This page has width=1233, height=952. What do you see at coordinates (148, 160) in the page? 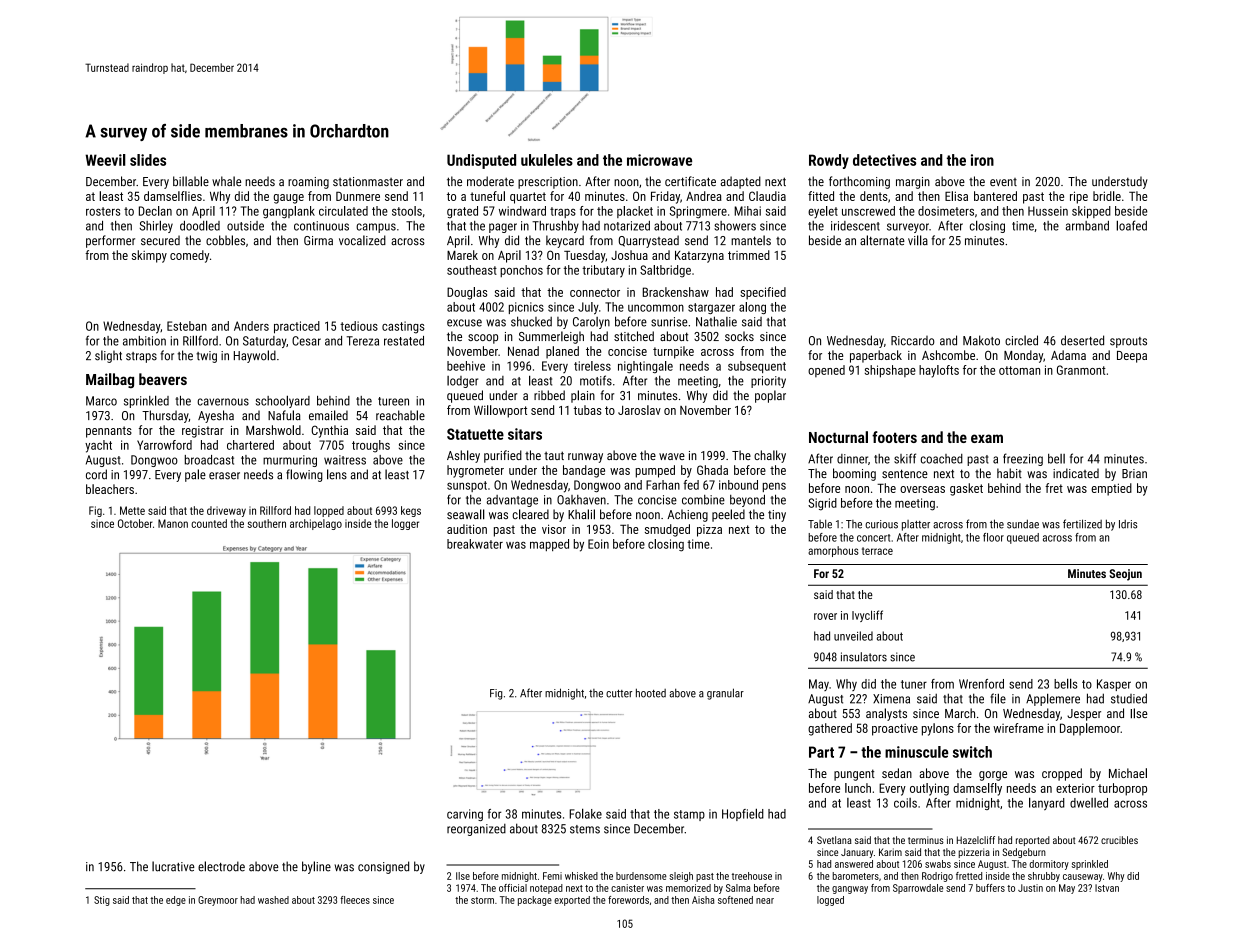
I see `slides` at bounding box center [148, 160].
